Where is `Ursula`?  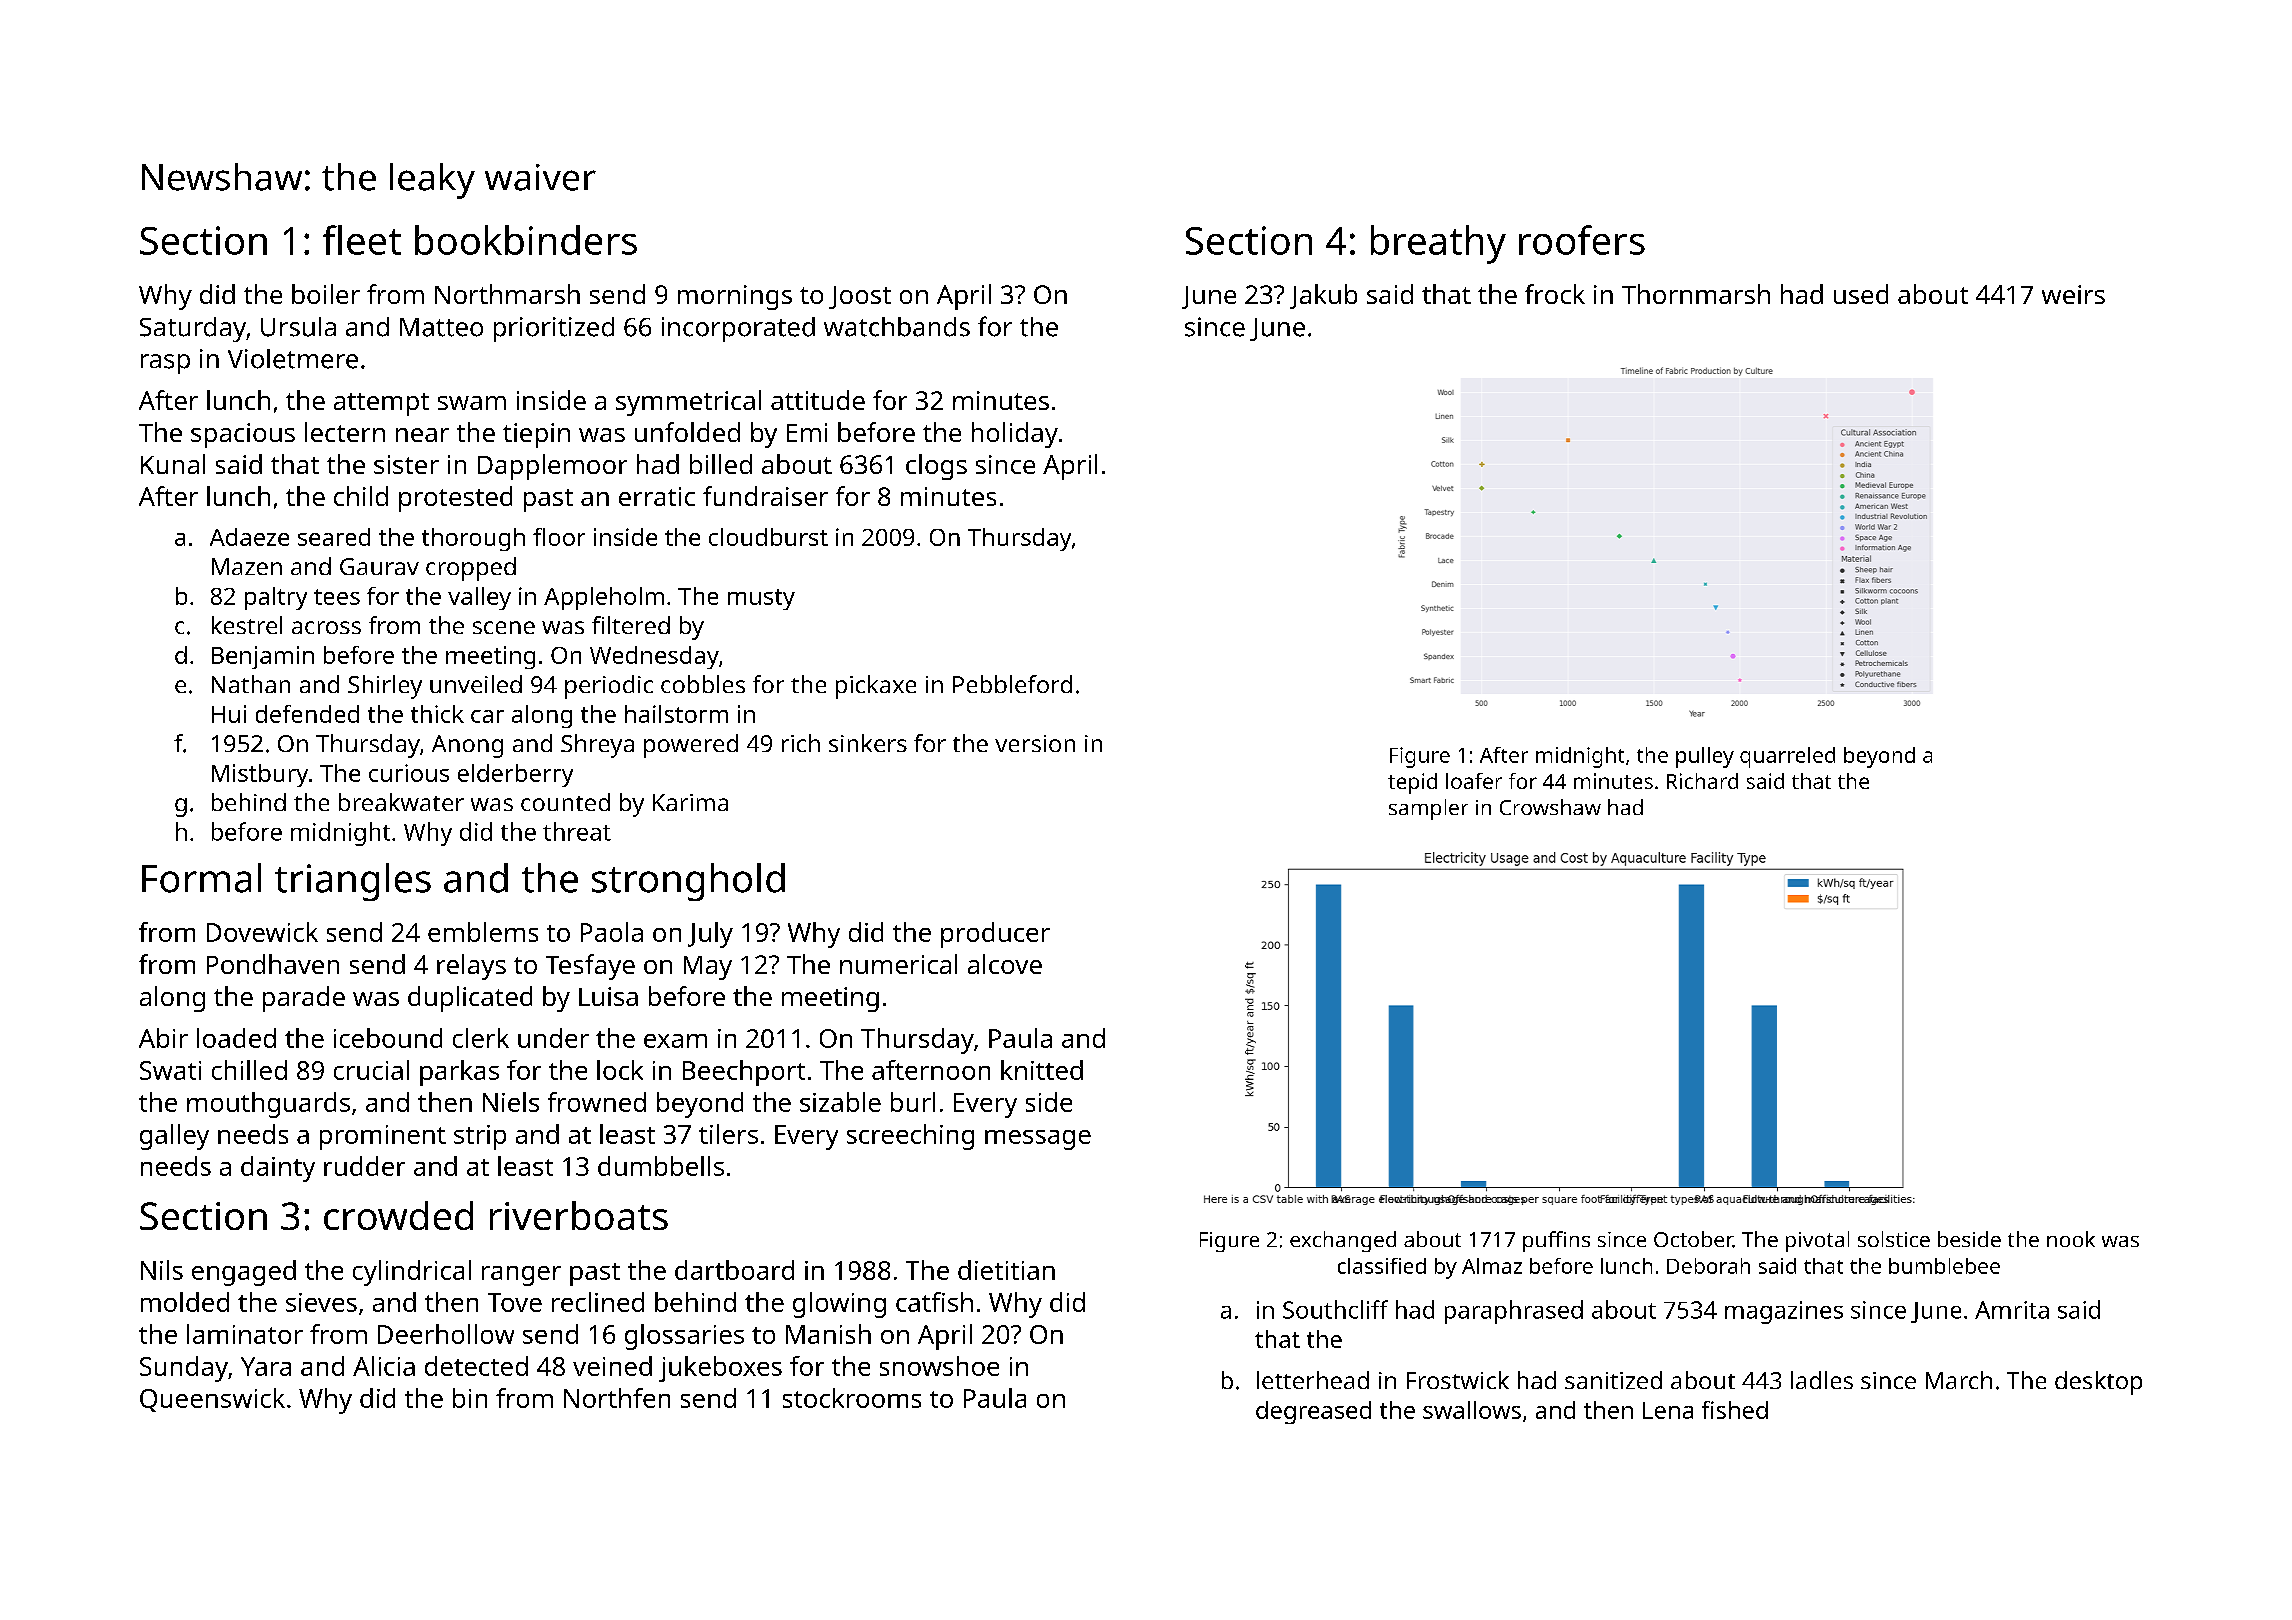 Ursula is located at coordinates (298, 327).
